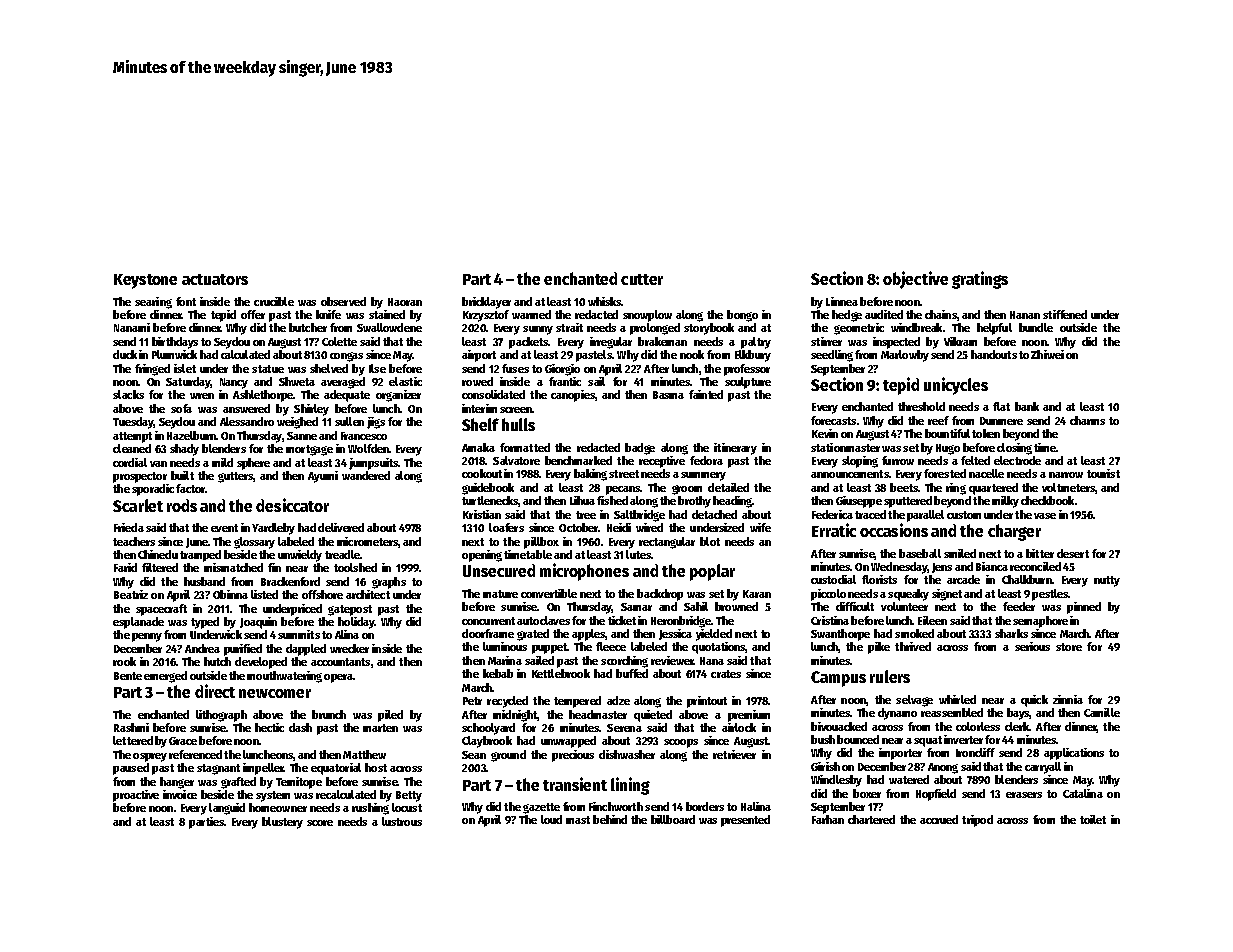 This screenshot has width=1233, height=952. Describe the element at coordinates (980, 280) in the screenshot. I see `gratings` at that location.
